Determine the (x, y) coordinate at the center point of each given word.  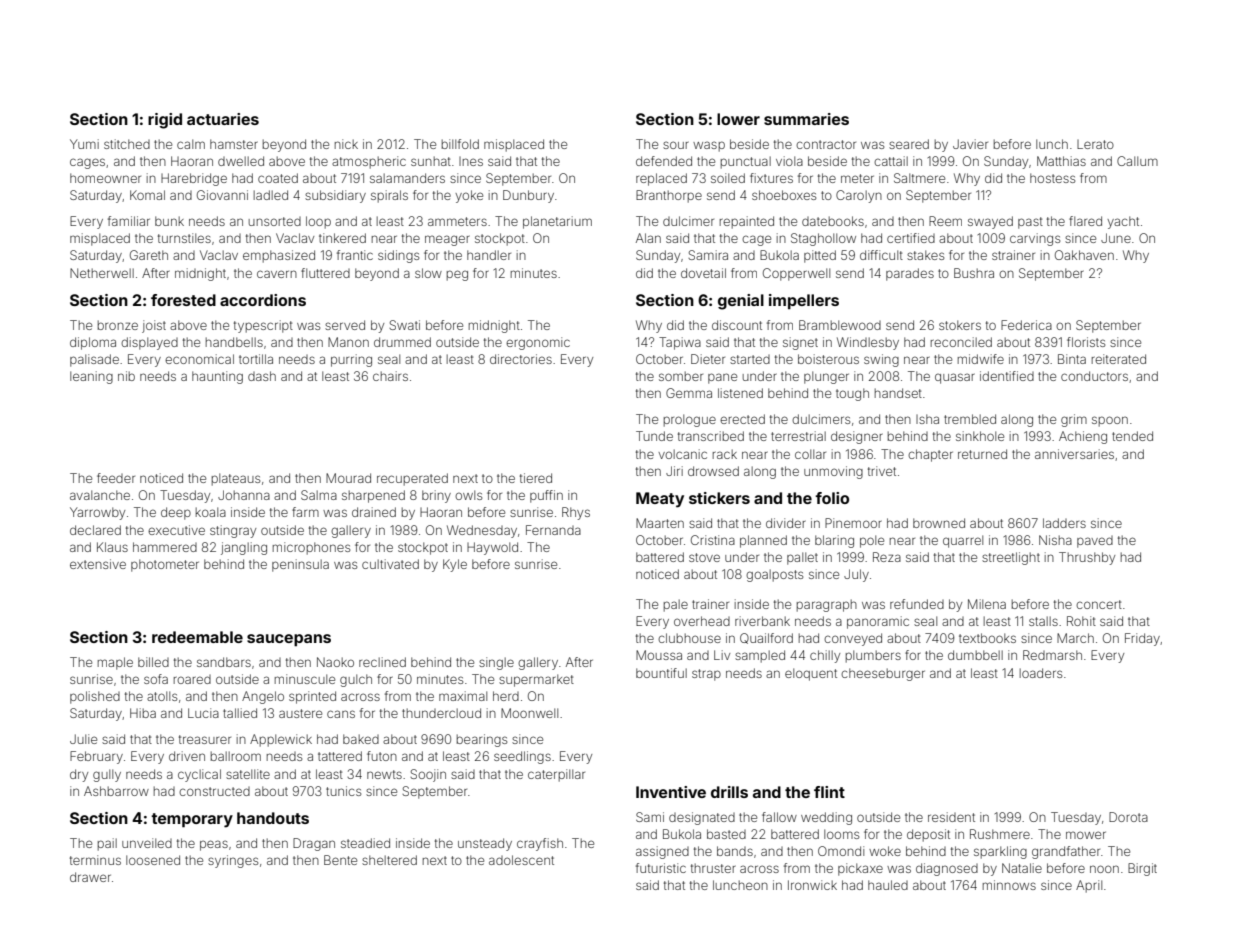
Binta (1072, 359)
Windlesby (868, 343)
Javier (970, 144)
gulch (356, 680)
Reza (887, 557)
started (750, 359)
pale (676, 605)
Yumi (84, 144)
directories (521, 359)
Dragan (314, 844)
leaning (91, 377)
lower (738, 119)
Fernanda (553, 530)
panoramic (878, 622)
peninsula (300, 565)
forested (183, 300)
